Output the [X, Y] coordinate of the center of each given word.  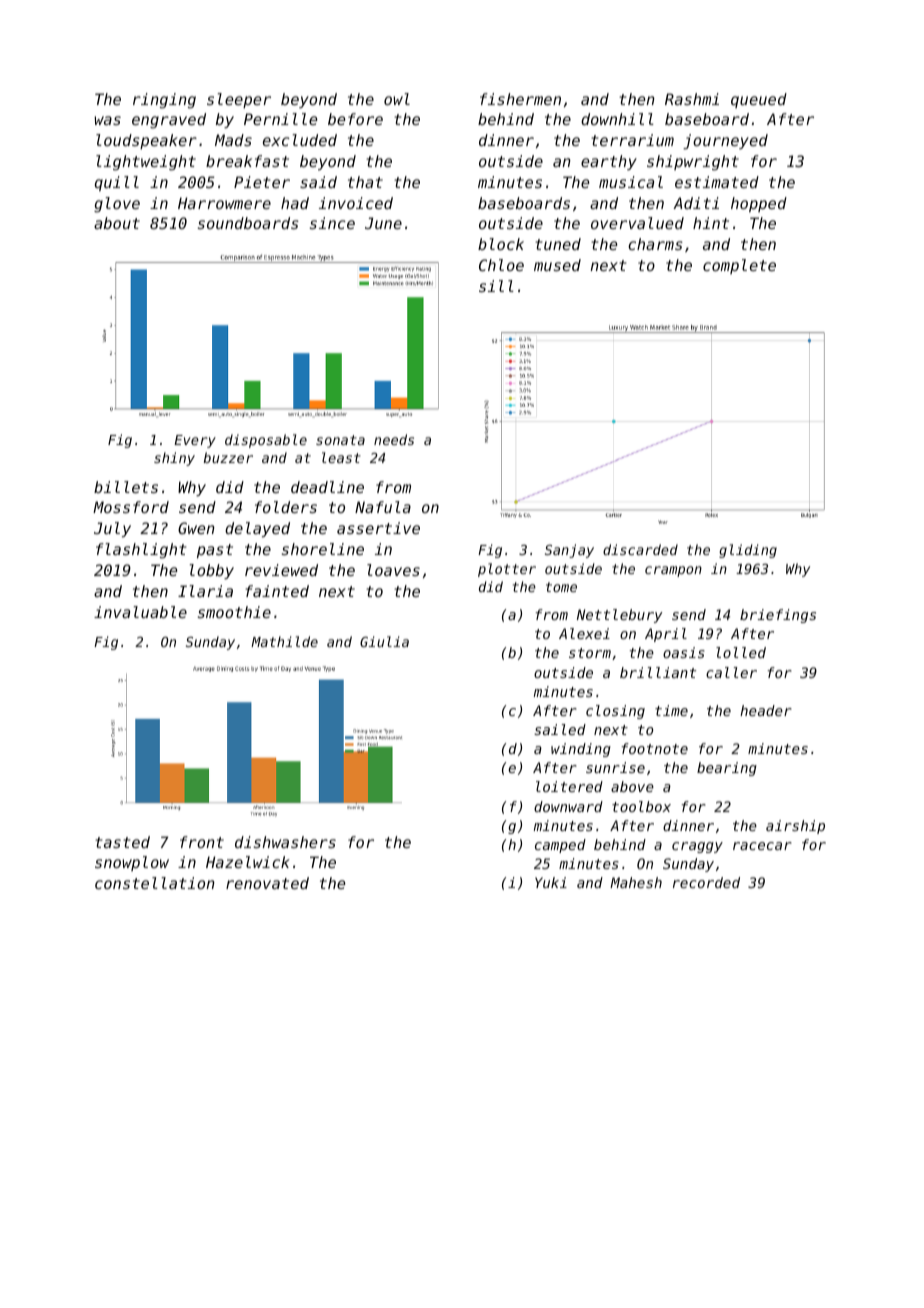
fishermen [520, 99]
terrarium [632, 140]
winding [581, 750]
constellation [155, 883]
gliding [748, 551]
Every [195, 441]
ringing [164, 101]
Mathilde [284, 641]
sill [496, 286]
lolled [741, 652]
